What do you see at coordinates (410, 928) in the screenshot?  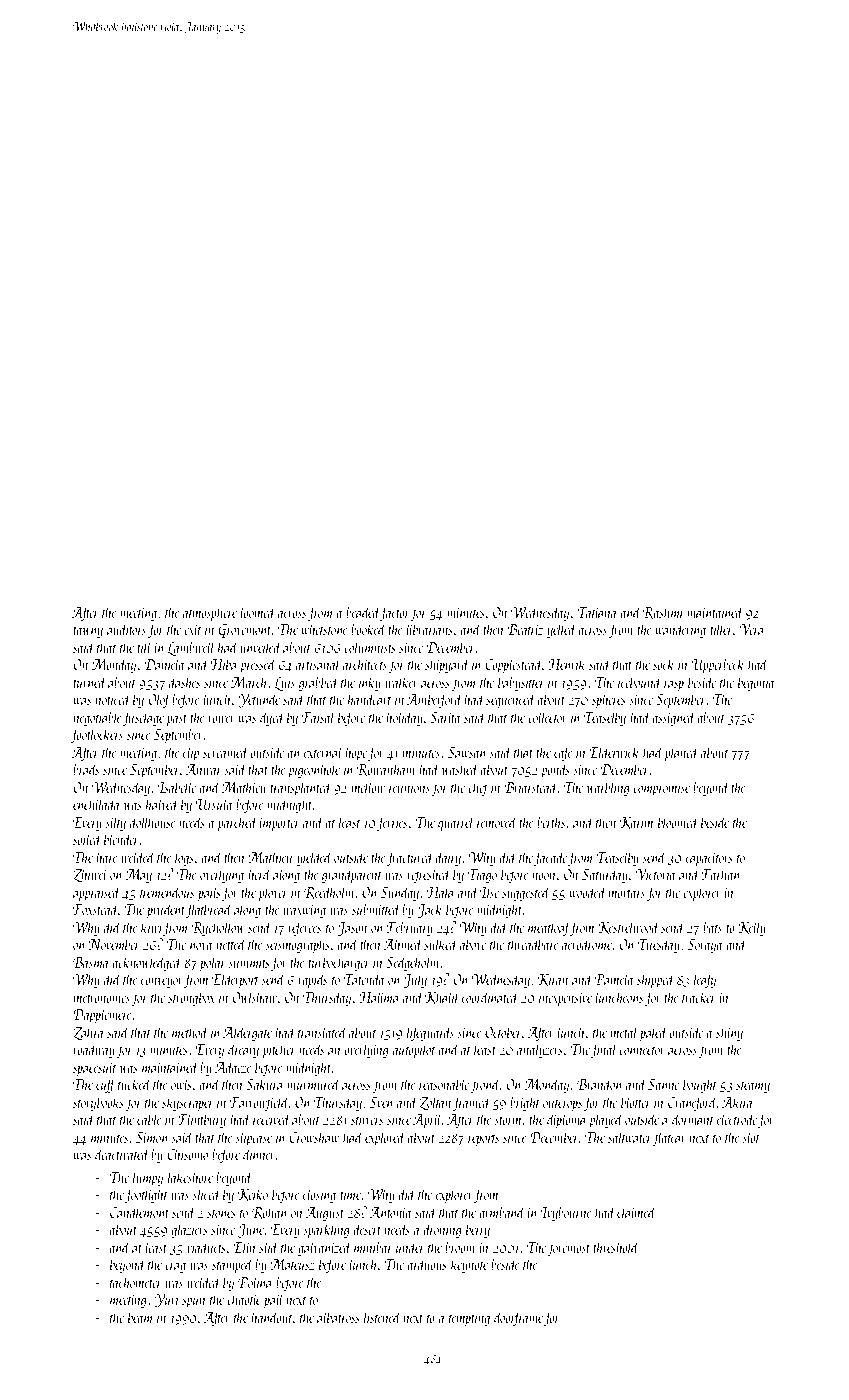 I see `February` at bounding box center [410, 928].
